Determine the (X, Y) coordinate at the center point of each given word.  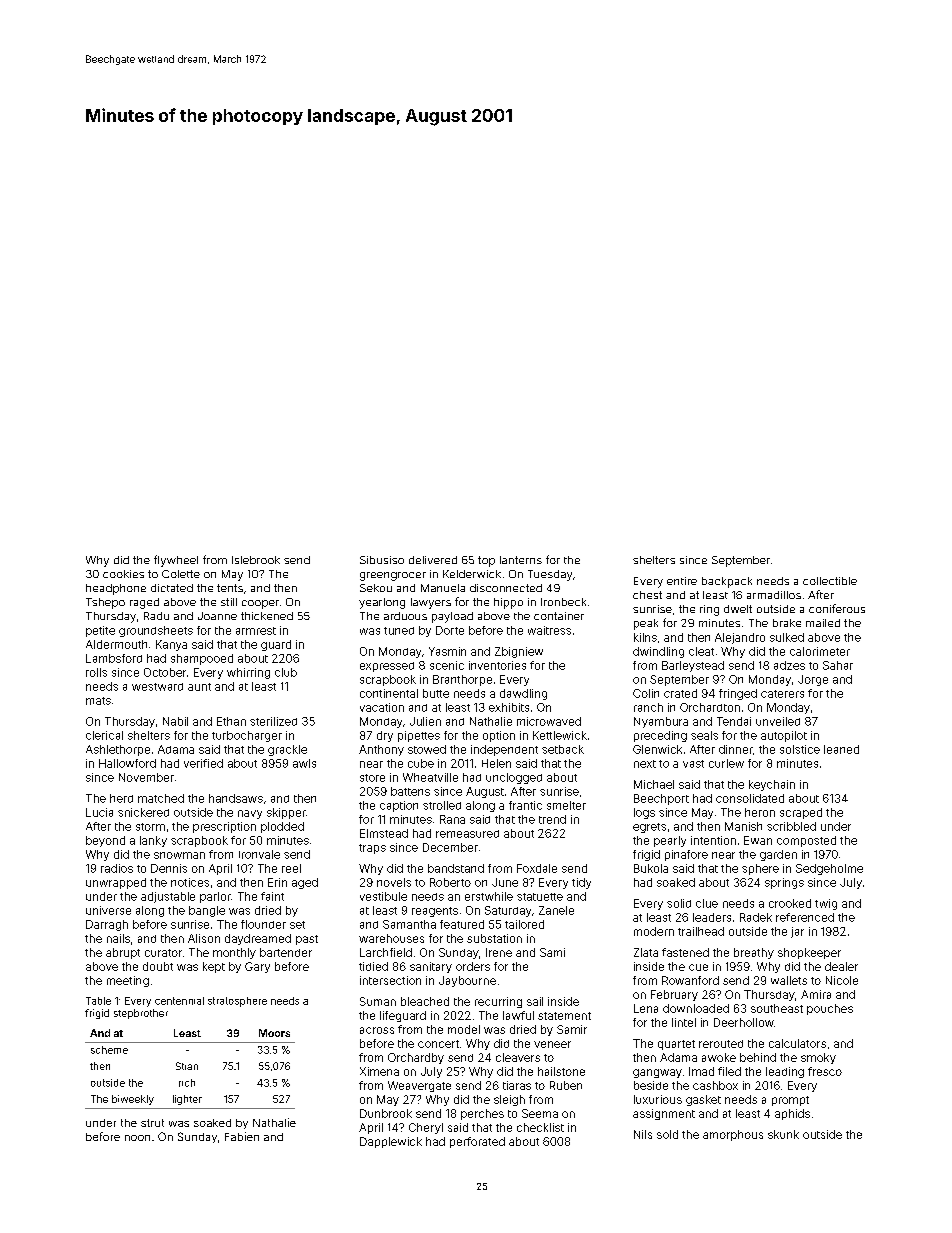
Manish (743, 826)
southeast (777, 1008)
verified (203, 763)
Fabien (242, 1136)
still (229, 602)
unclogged (514, 778)
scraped (801, 813)
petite (100, 631)
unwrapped (116, 883)
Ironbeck (563, 602)
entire (682, 581)
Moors (274, 1033)
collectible (830, 581)
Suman (378, 1001)
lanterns (521, 560)
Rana (452, 819)
